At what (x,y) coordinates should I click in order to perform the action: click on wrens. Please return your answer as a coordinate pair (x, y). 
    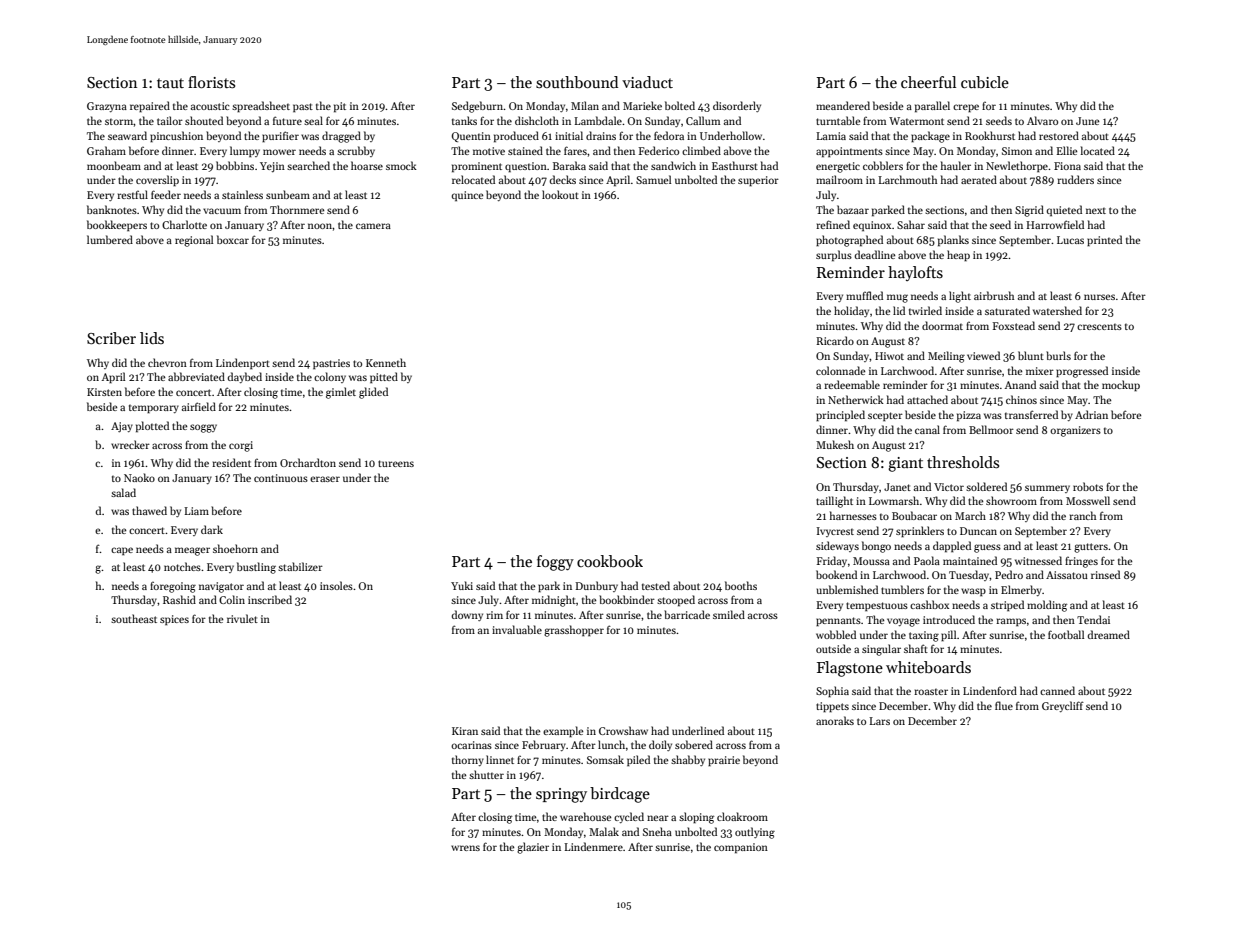
    Looking at the image, I should click on (465, 848).
